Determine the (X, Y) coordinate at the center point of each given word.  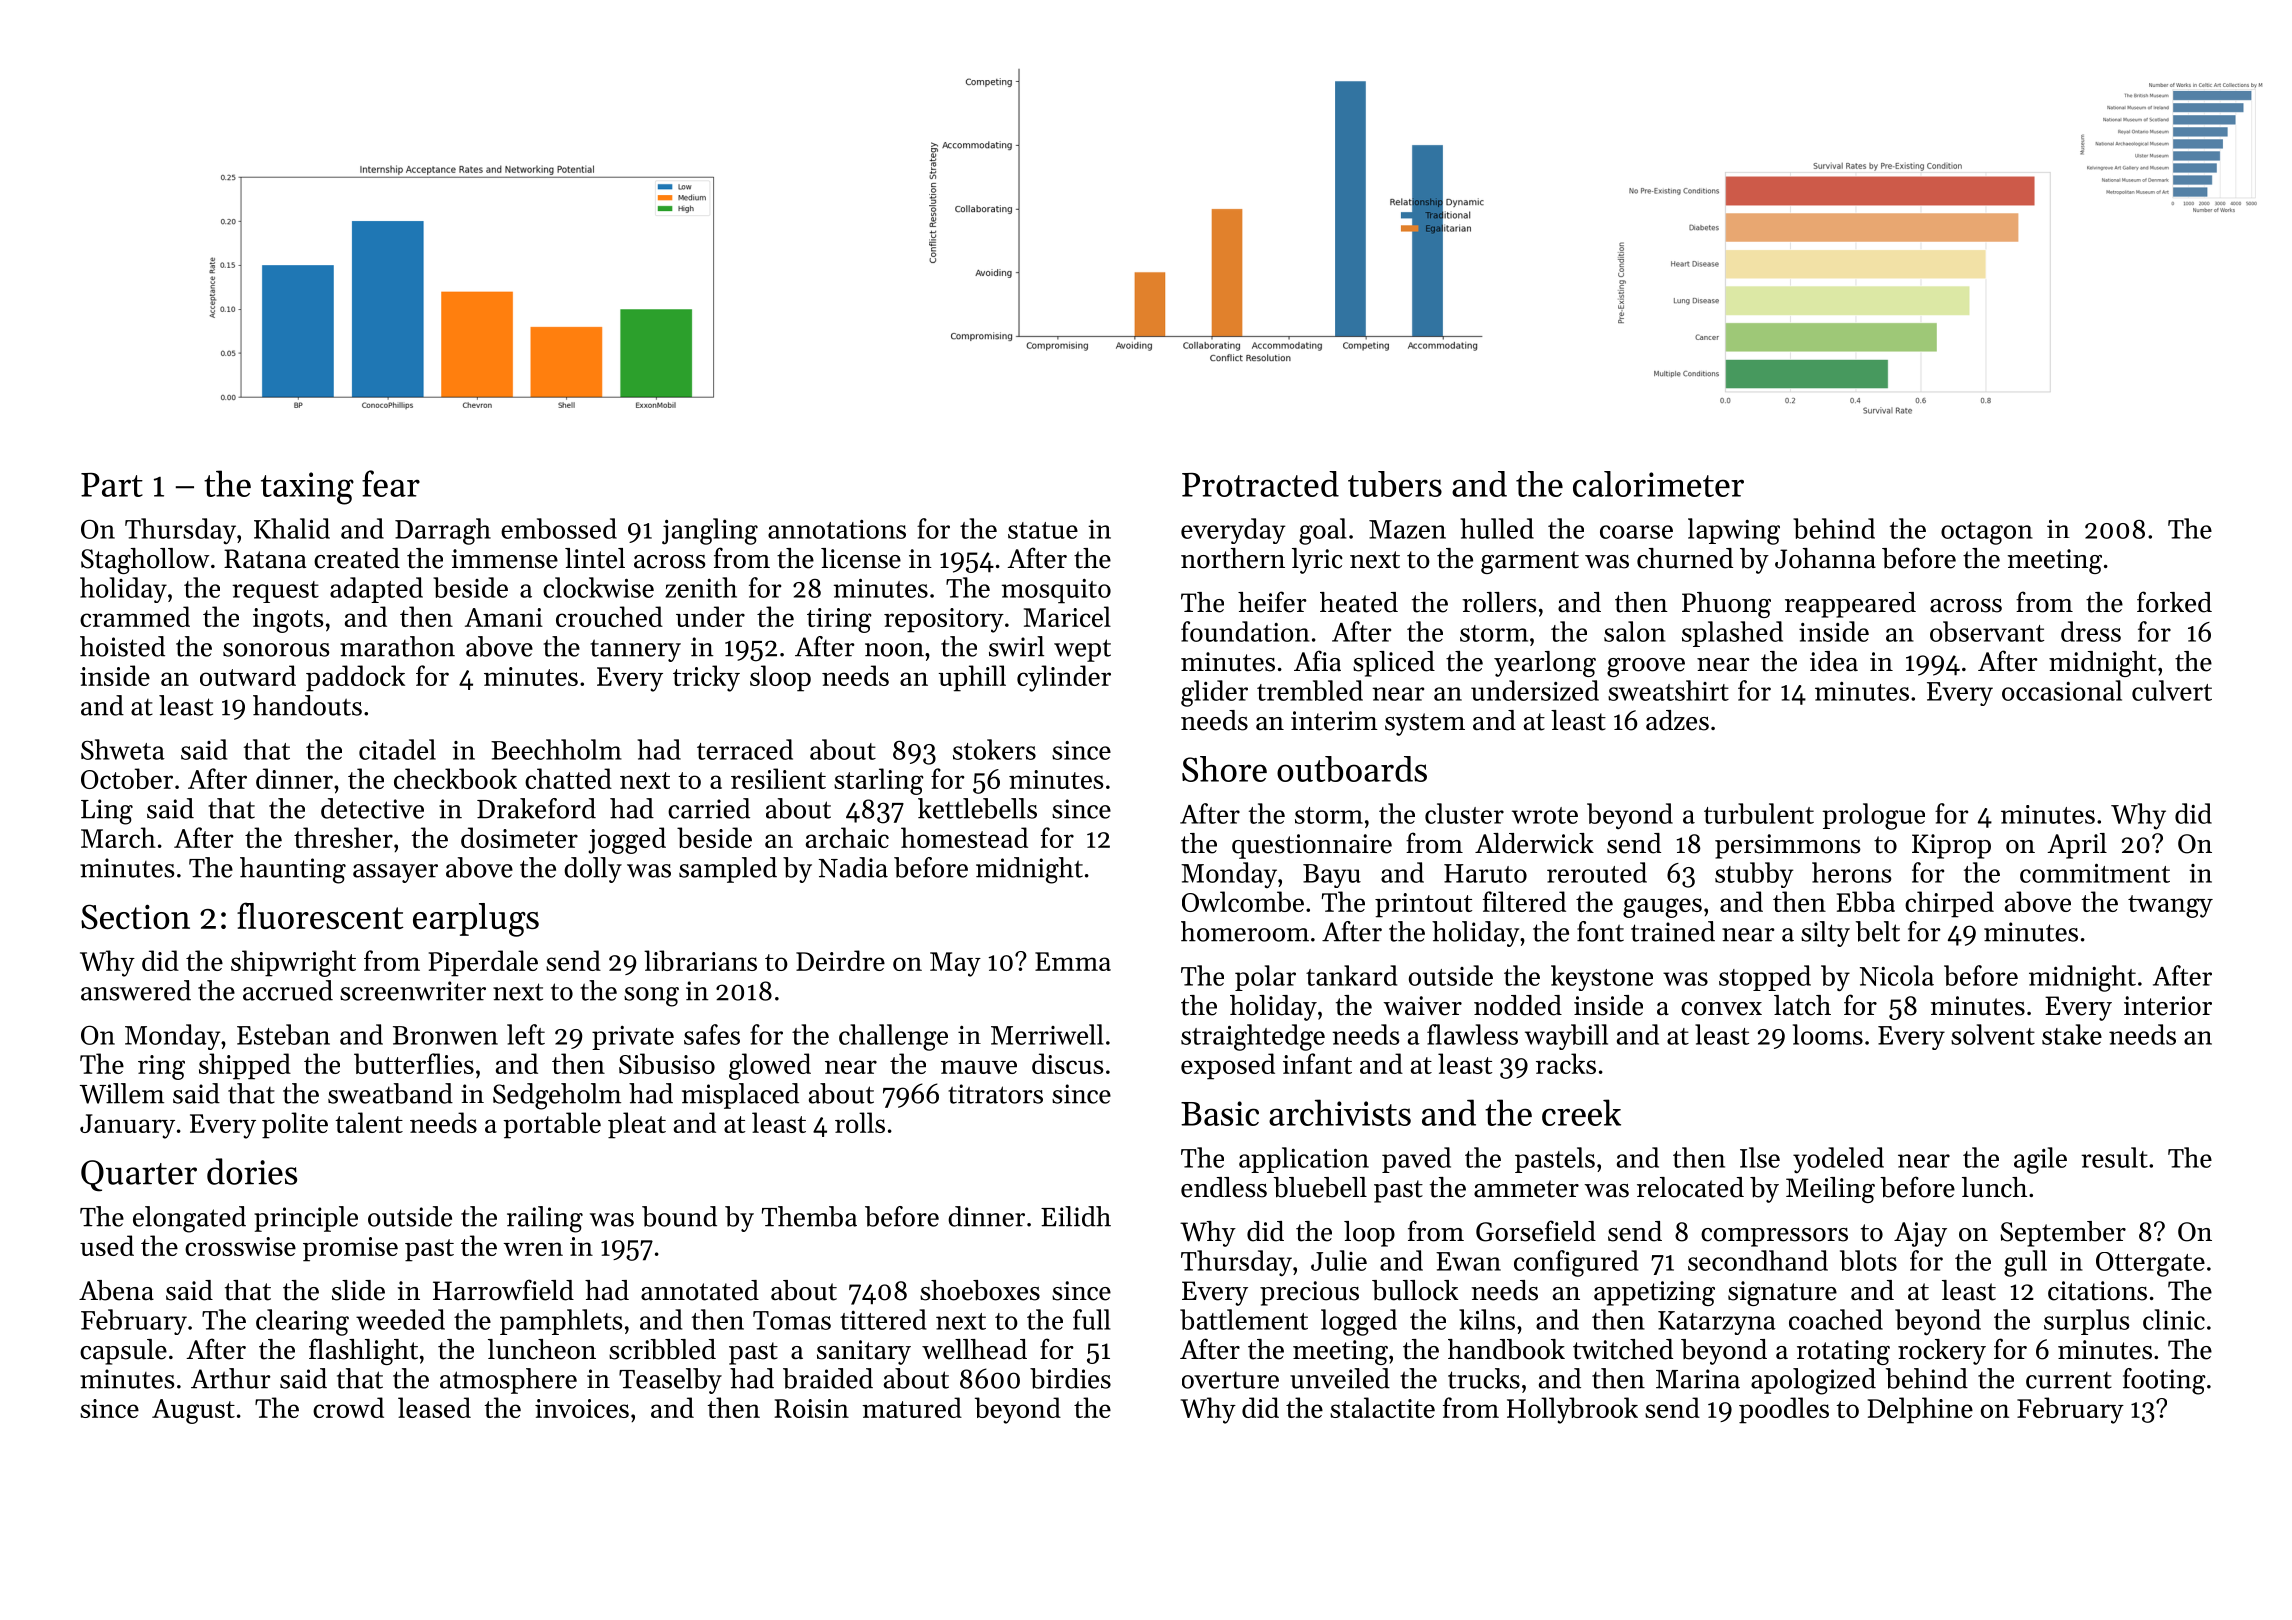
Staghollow (145, 561)
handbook (1506, 1349)
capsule (123, 1352)
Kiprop (1951, 846)
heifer (1272, 602)
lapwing (1734, 531)
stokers (994, 749)
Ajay (1920, 1234)
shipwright (293, 963)
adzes (1677, 720)
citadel (397, 749)
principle (306, 1219)
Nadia (853, 867)
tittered (883, 1319)
